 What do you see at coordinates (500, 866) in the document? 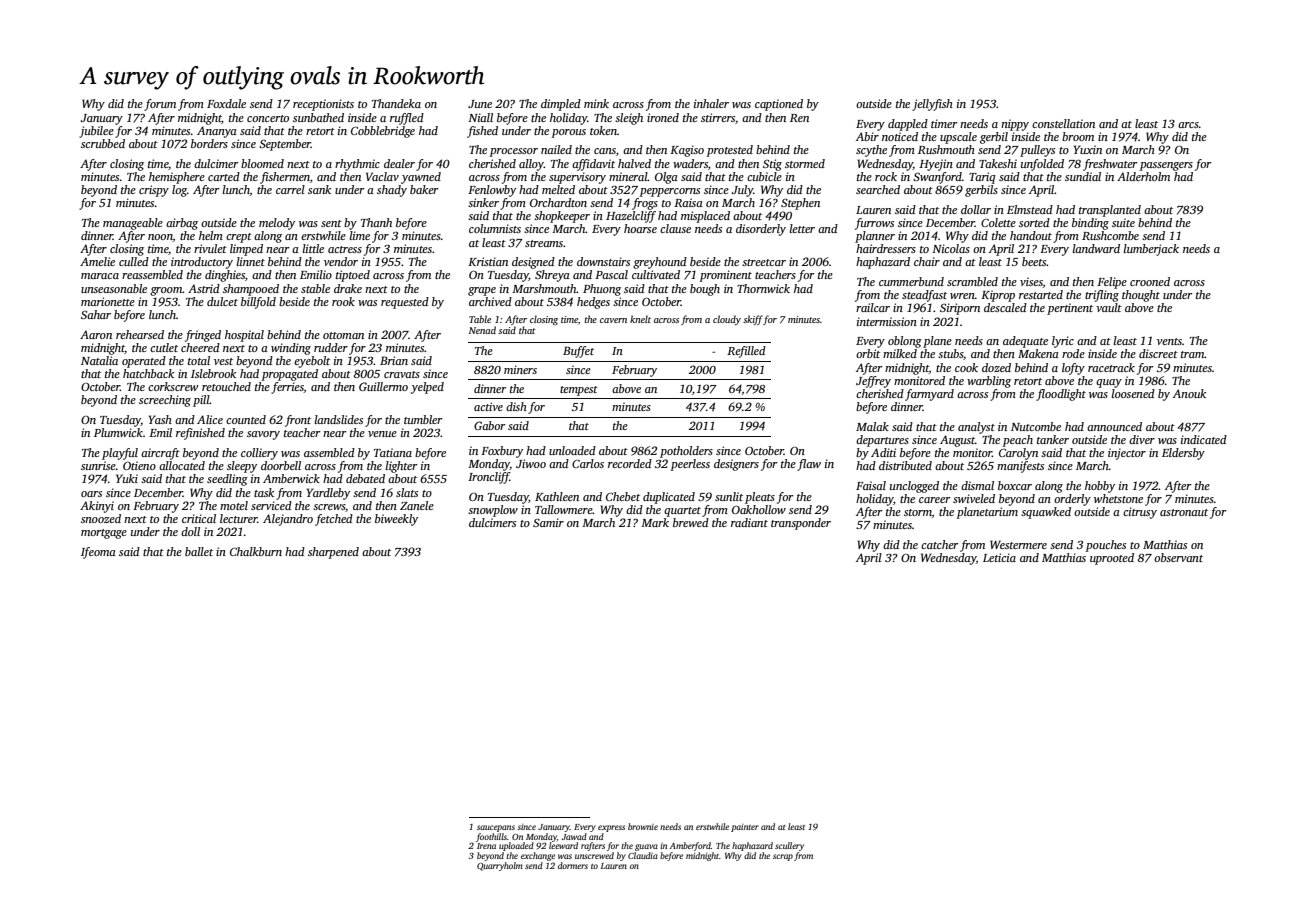
I see `Quarryholm` at bounding box center [500, 866].
